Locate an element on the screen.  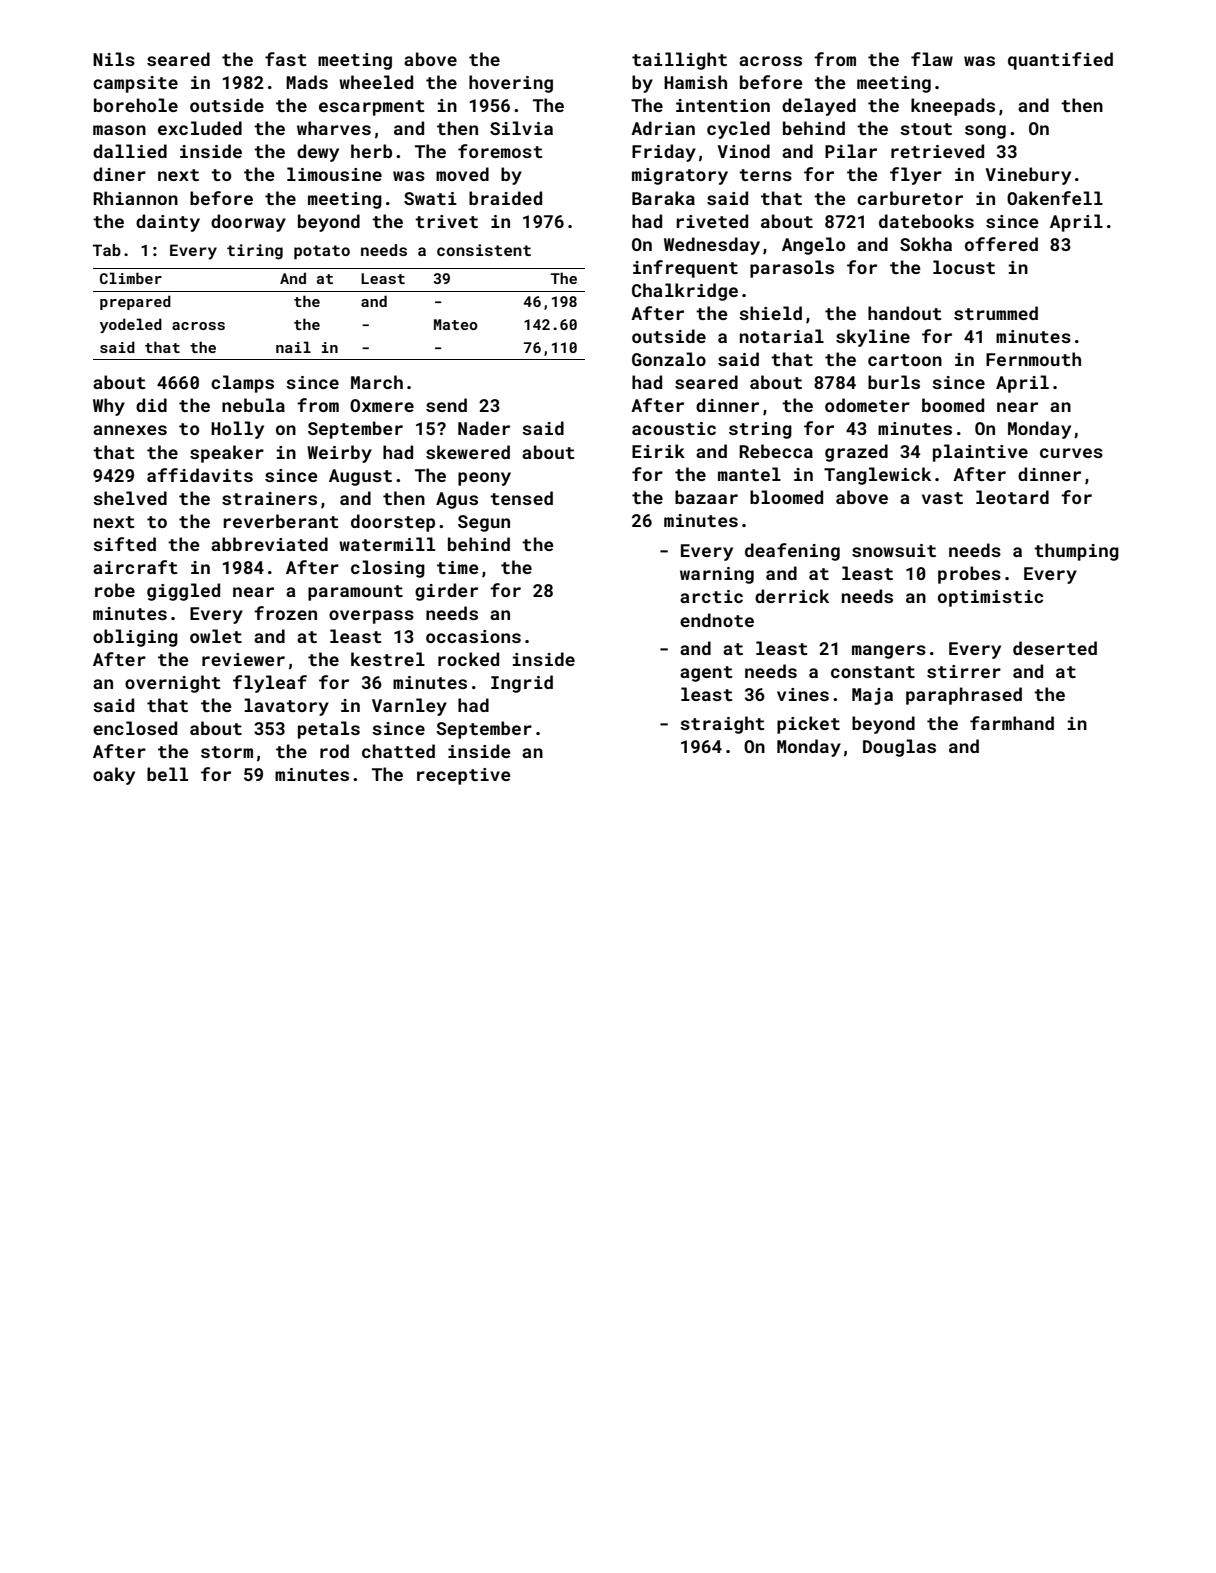
oaky is located at coordinates (114, 776).
